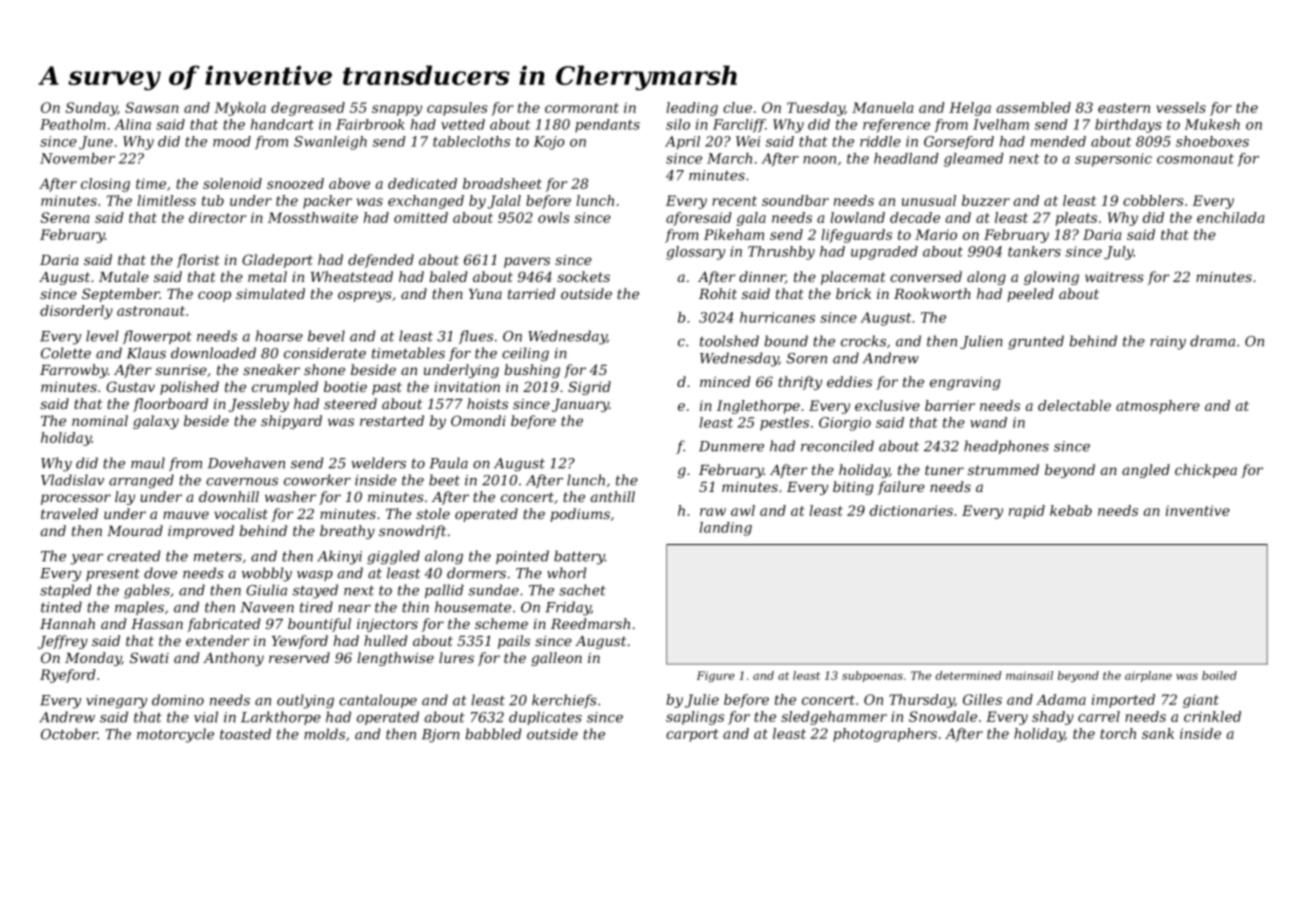 This image has height=924, width=1308. What do you see at coordinates (152, 107) in the image?
I see `Sawsan` at bounding box center [152, 107].
